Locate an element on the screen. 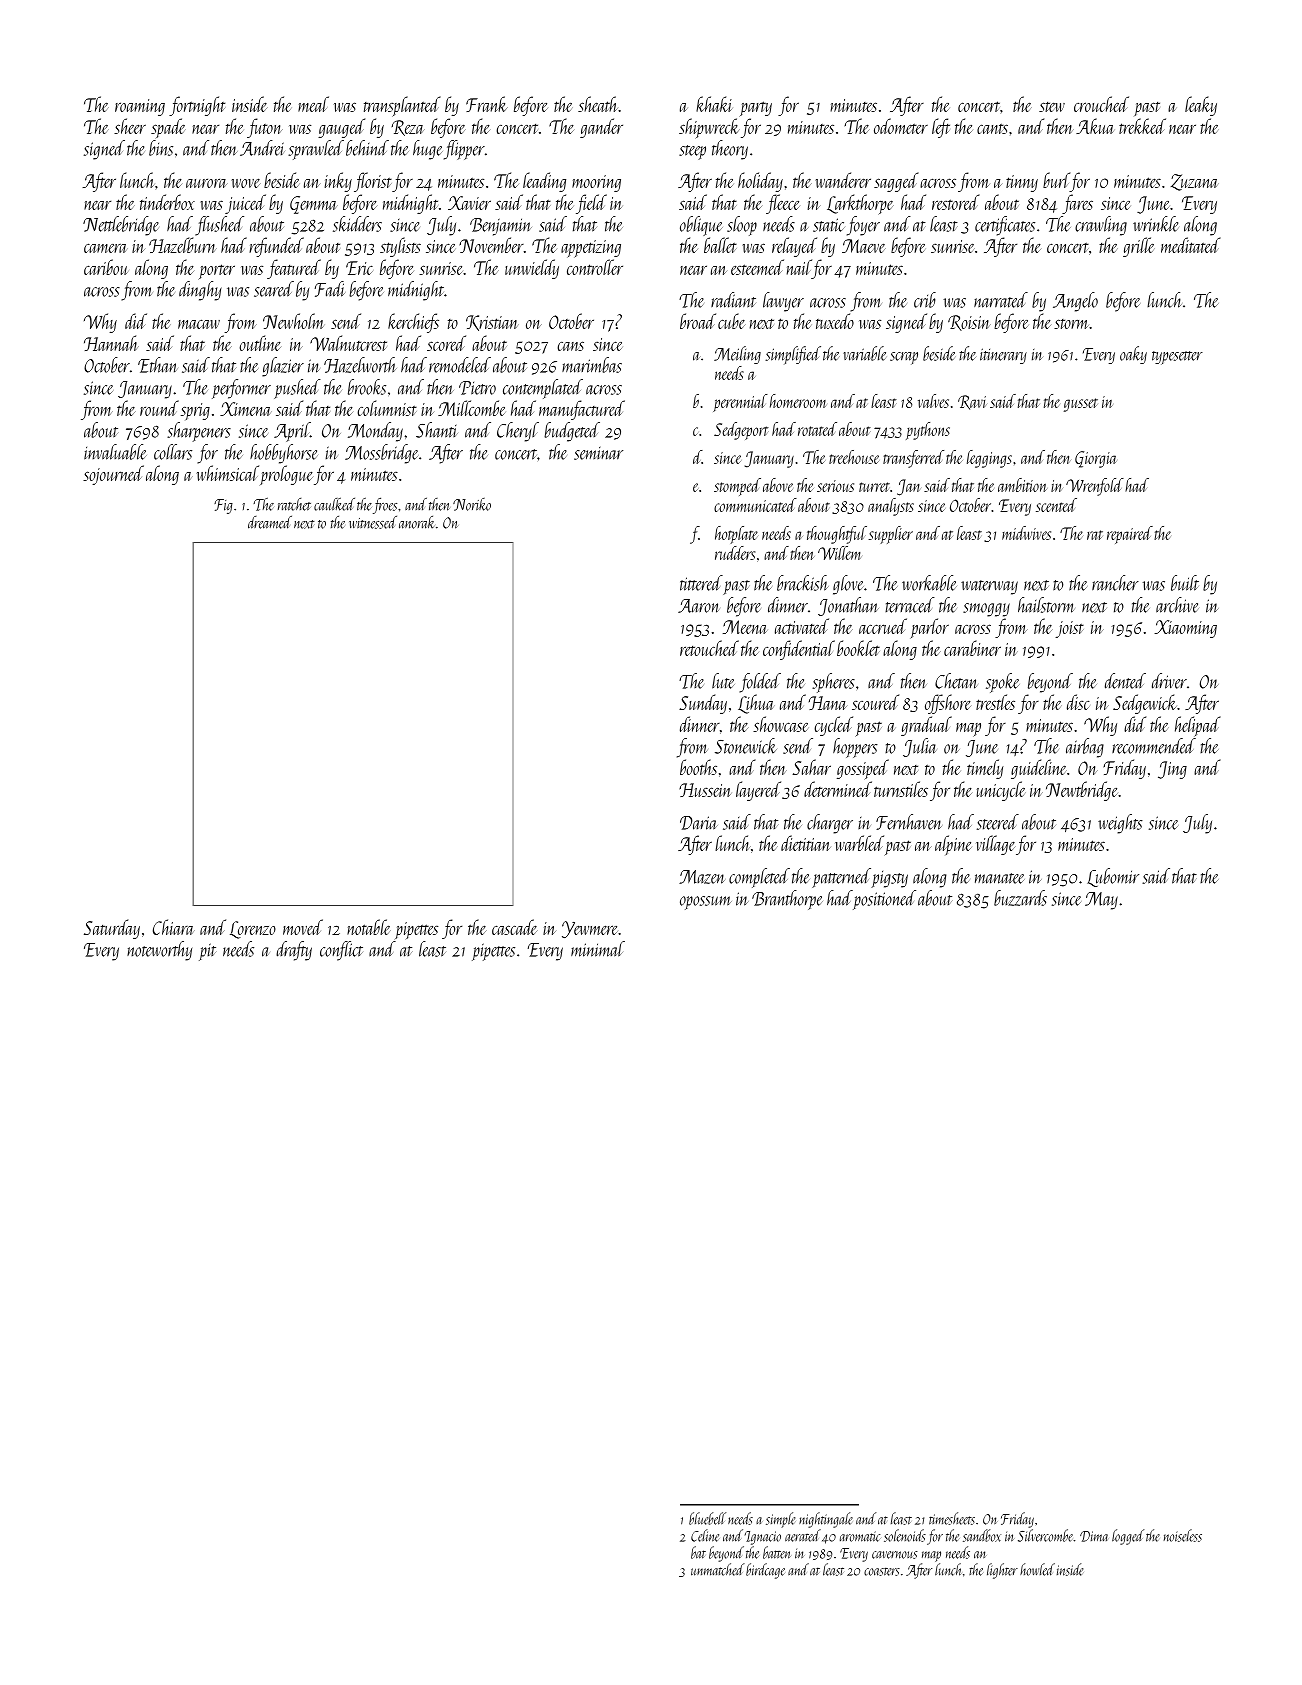 The height and width of the screenshot is (1685, 1302). howled is located at coordinates (1037, 1569).
